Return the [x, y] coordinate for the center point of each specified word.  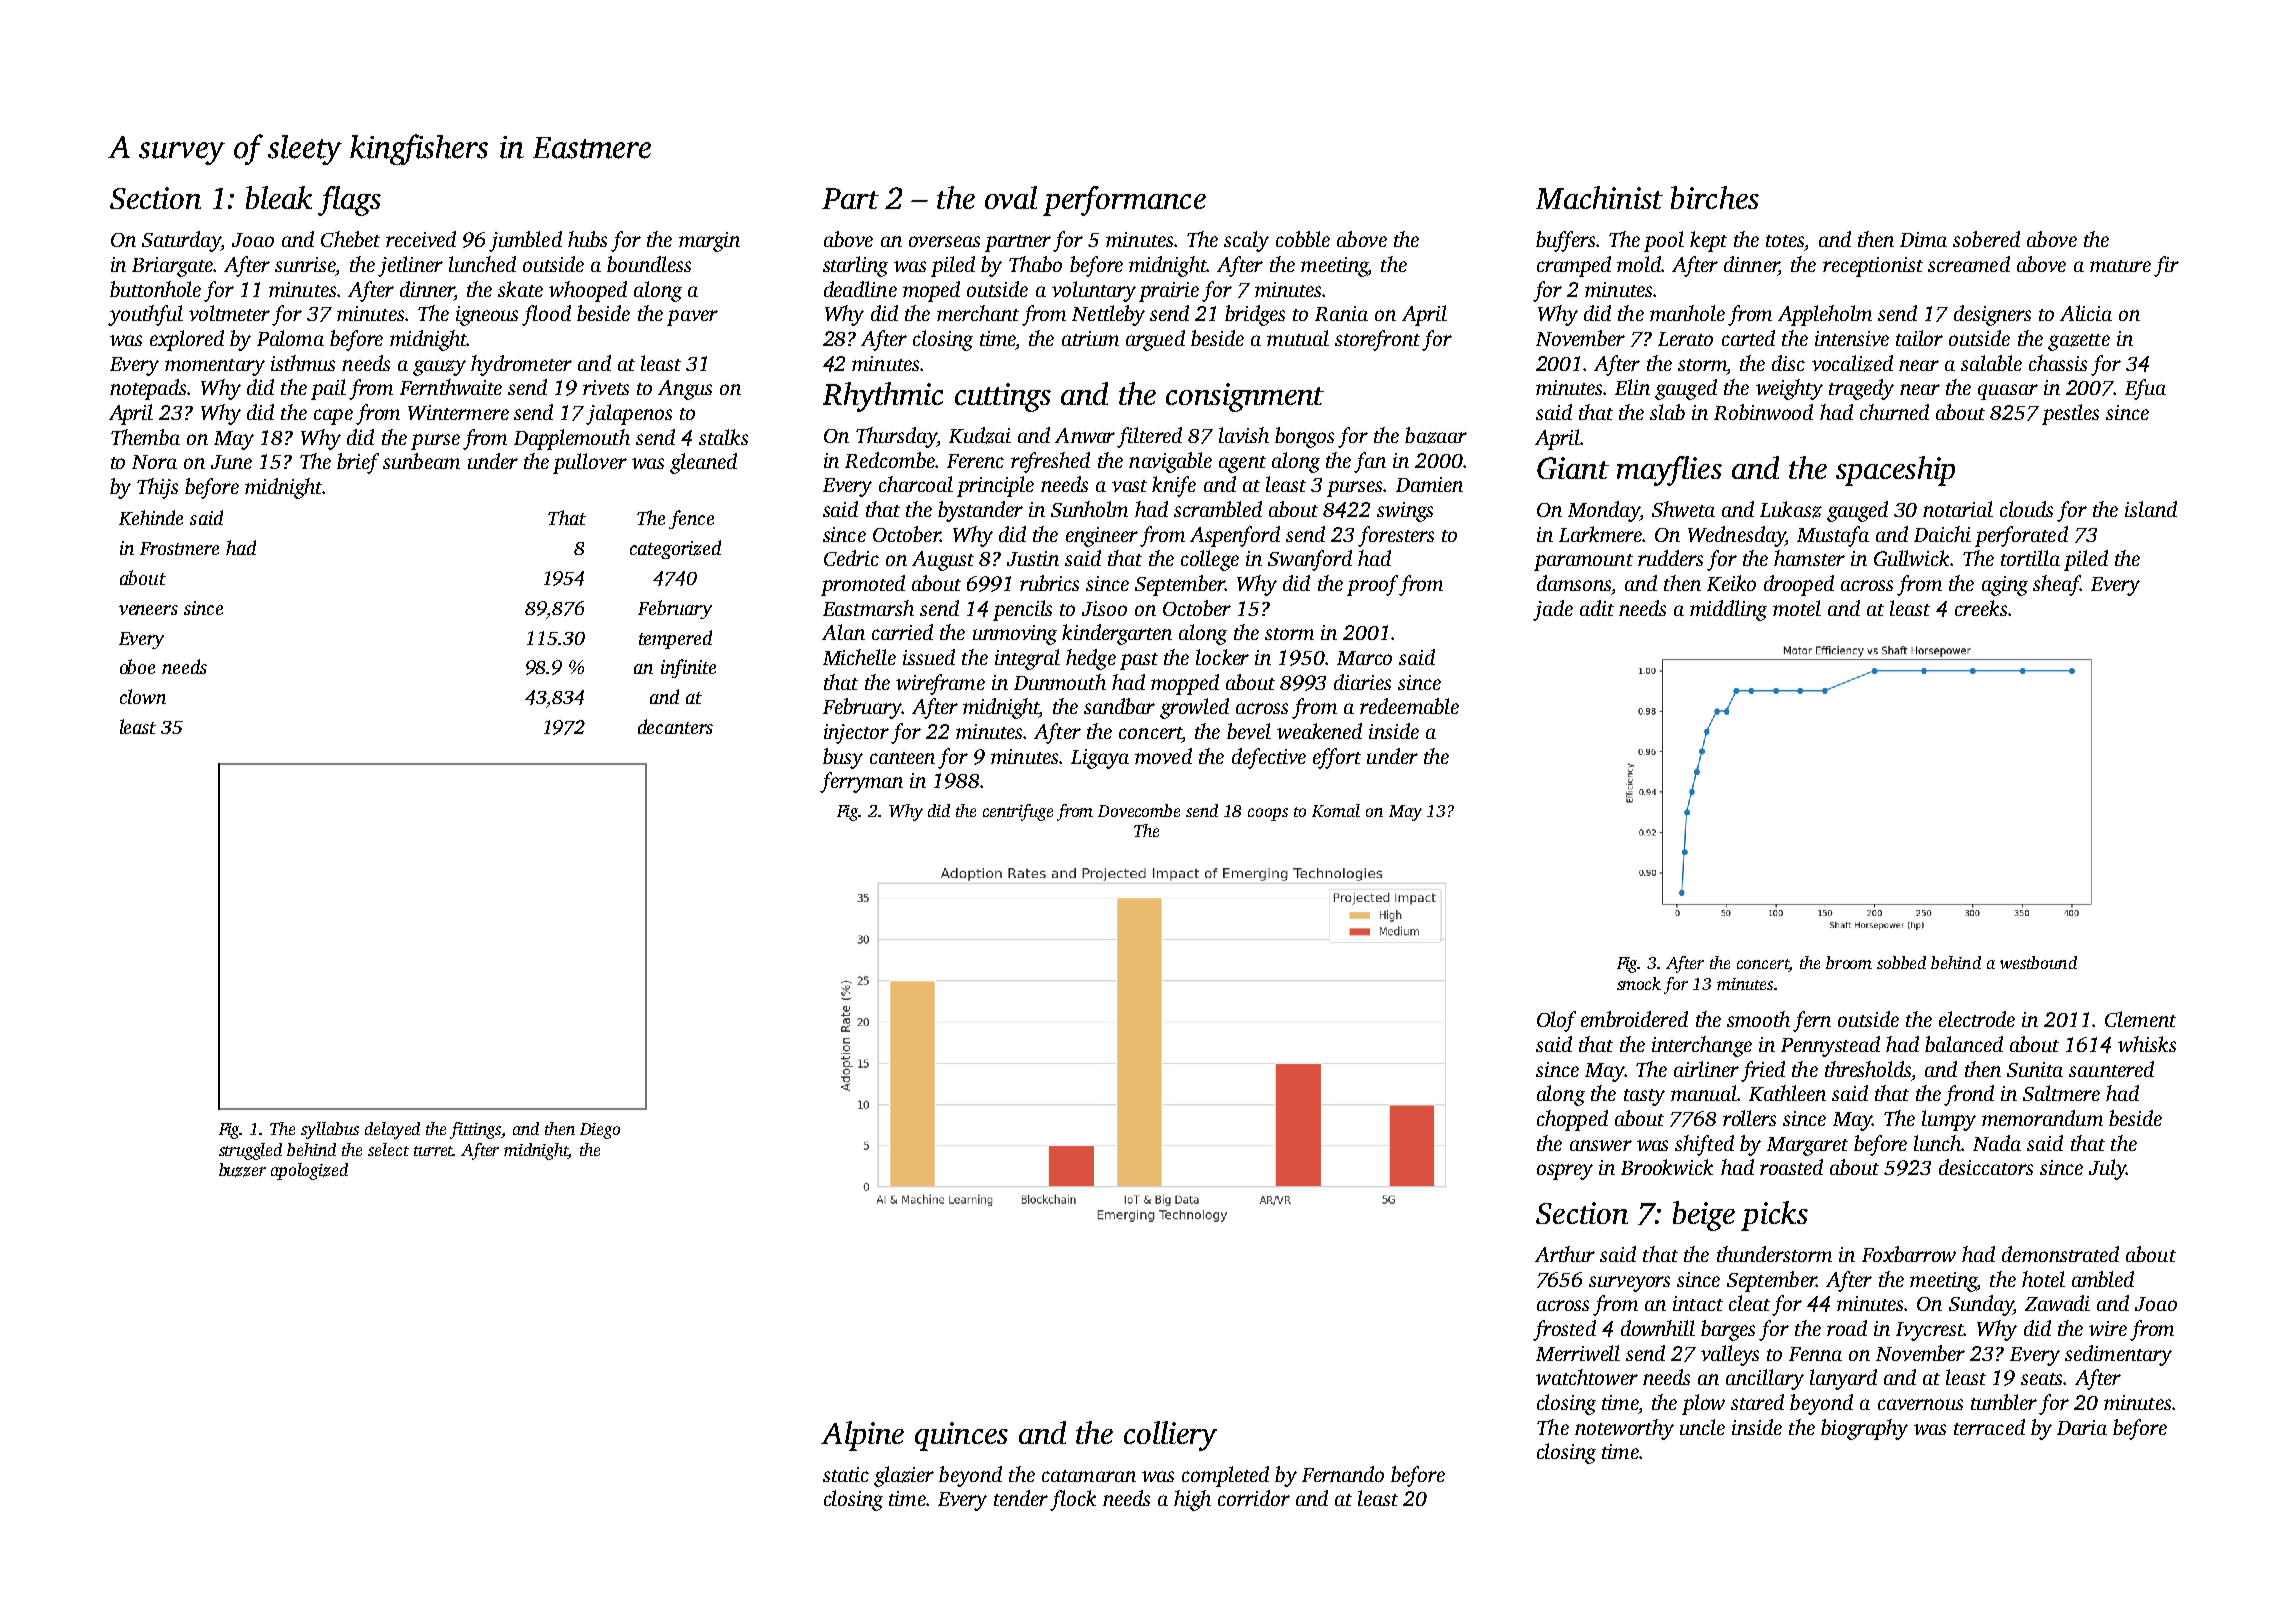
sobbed [1901, 962]
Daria [2082, 1427]
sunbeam [421, 461]
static [846, 1474]
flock [1073, 1500]
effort [1337, 758]
